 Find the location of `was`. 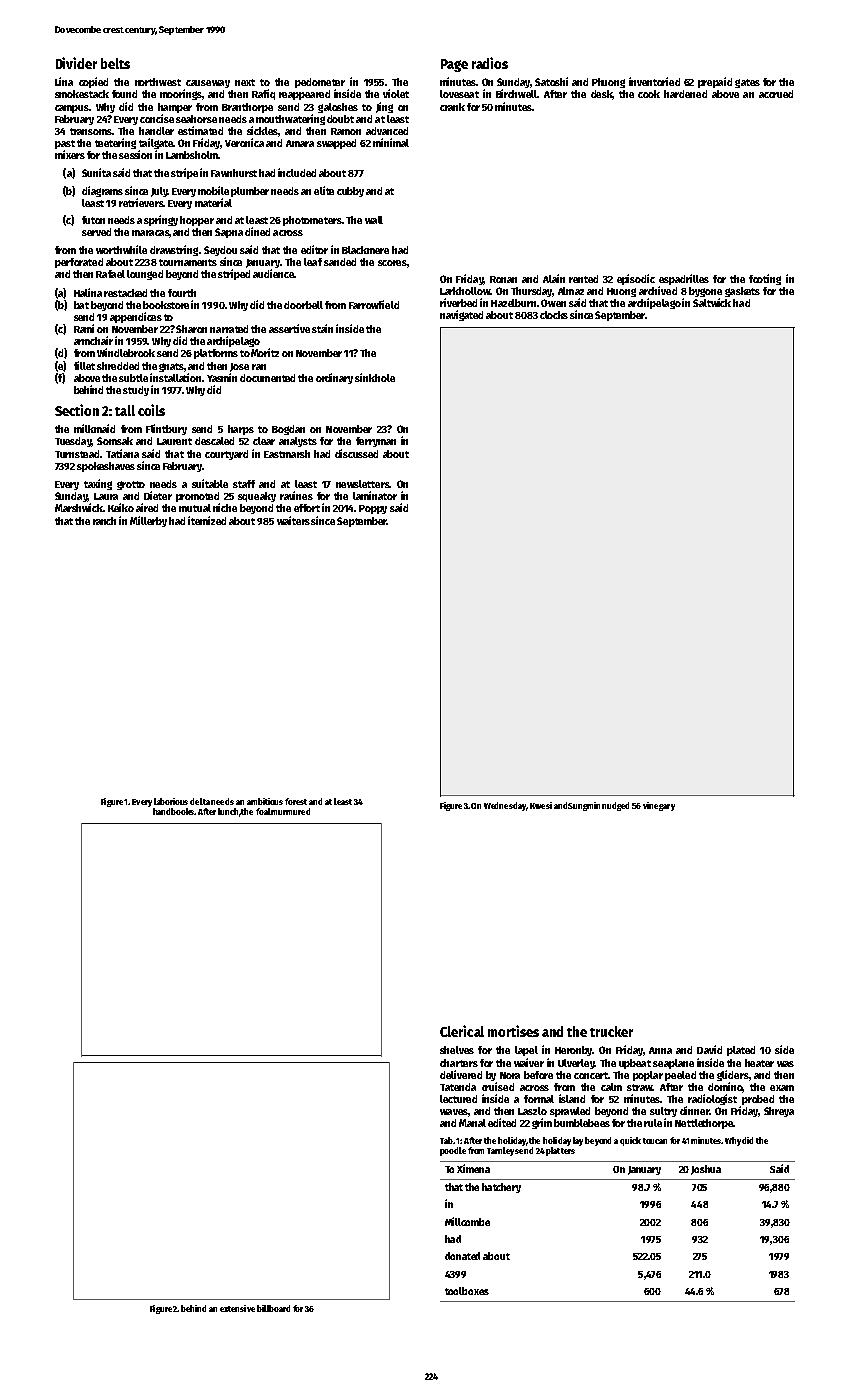

was is located at coordinates (785, 1064).
